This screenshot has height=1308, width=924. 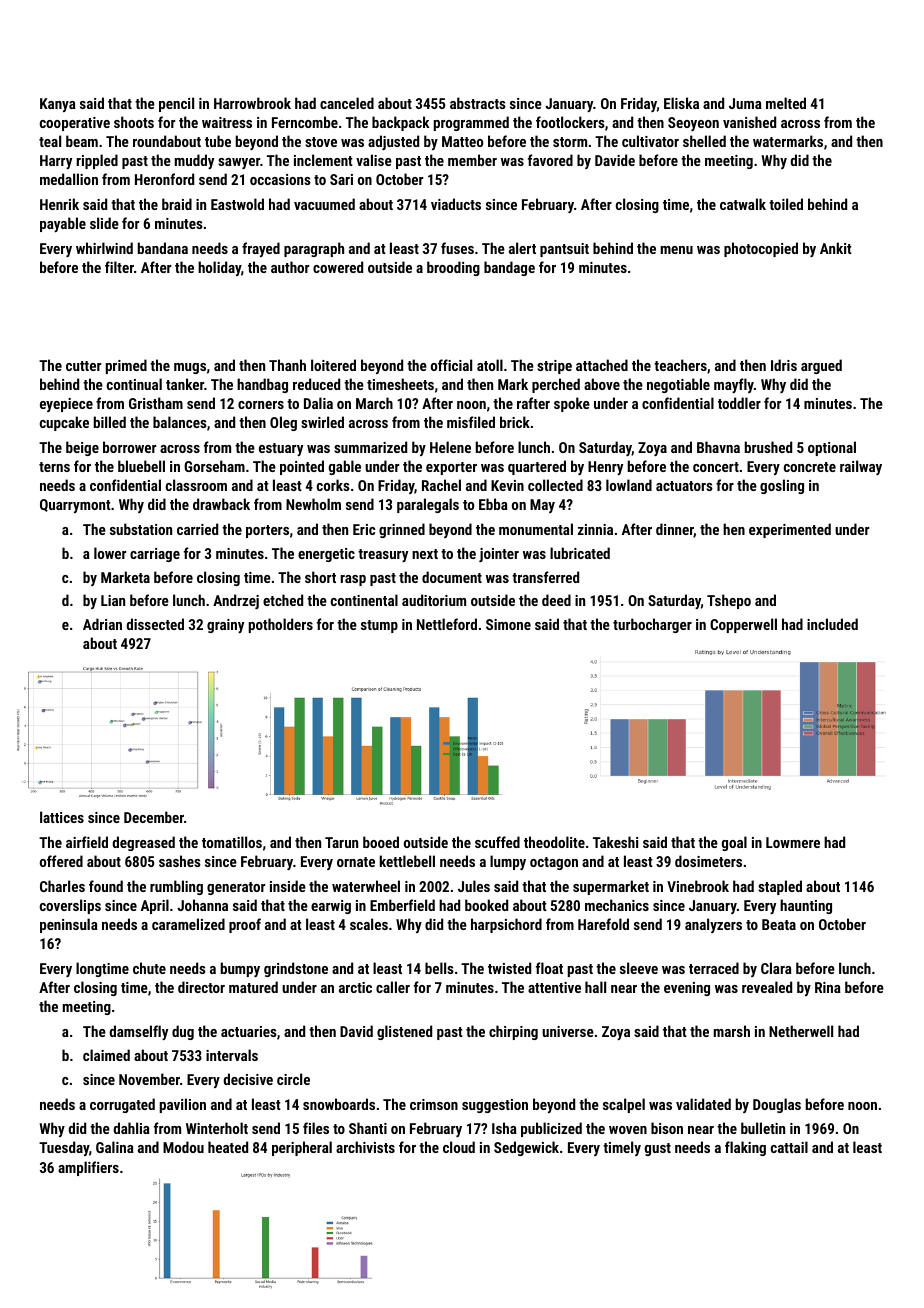 I want to click on cooperative, so click(x=75, y=124).
